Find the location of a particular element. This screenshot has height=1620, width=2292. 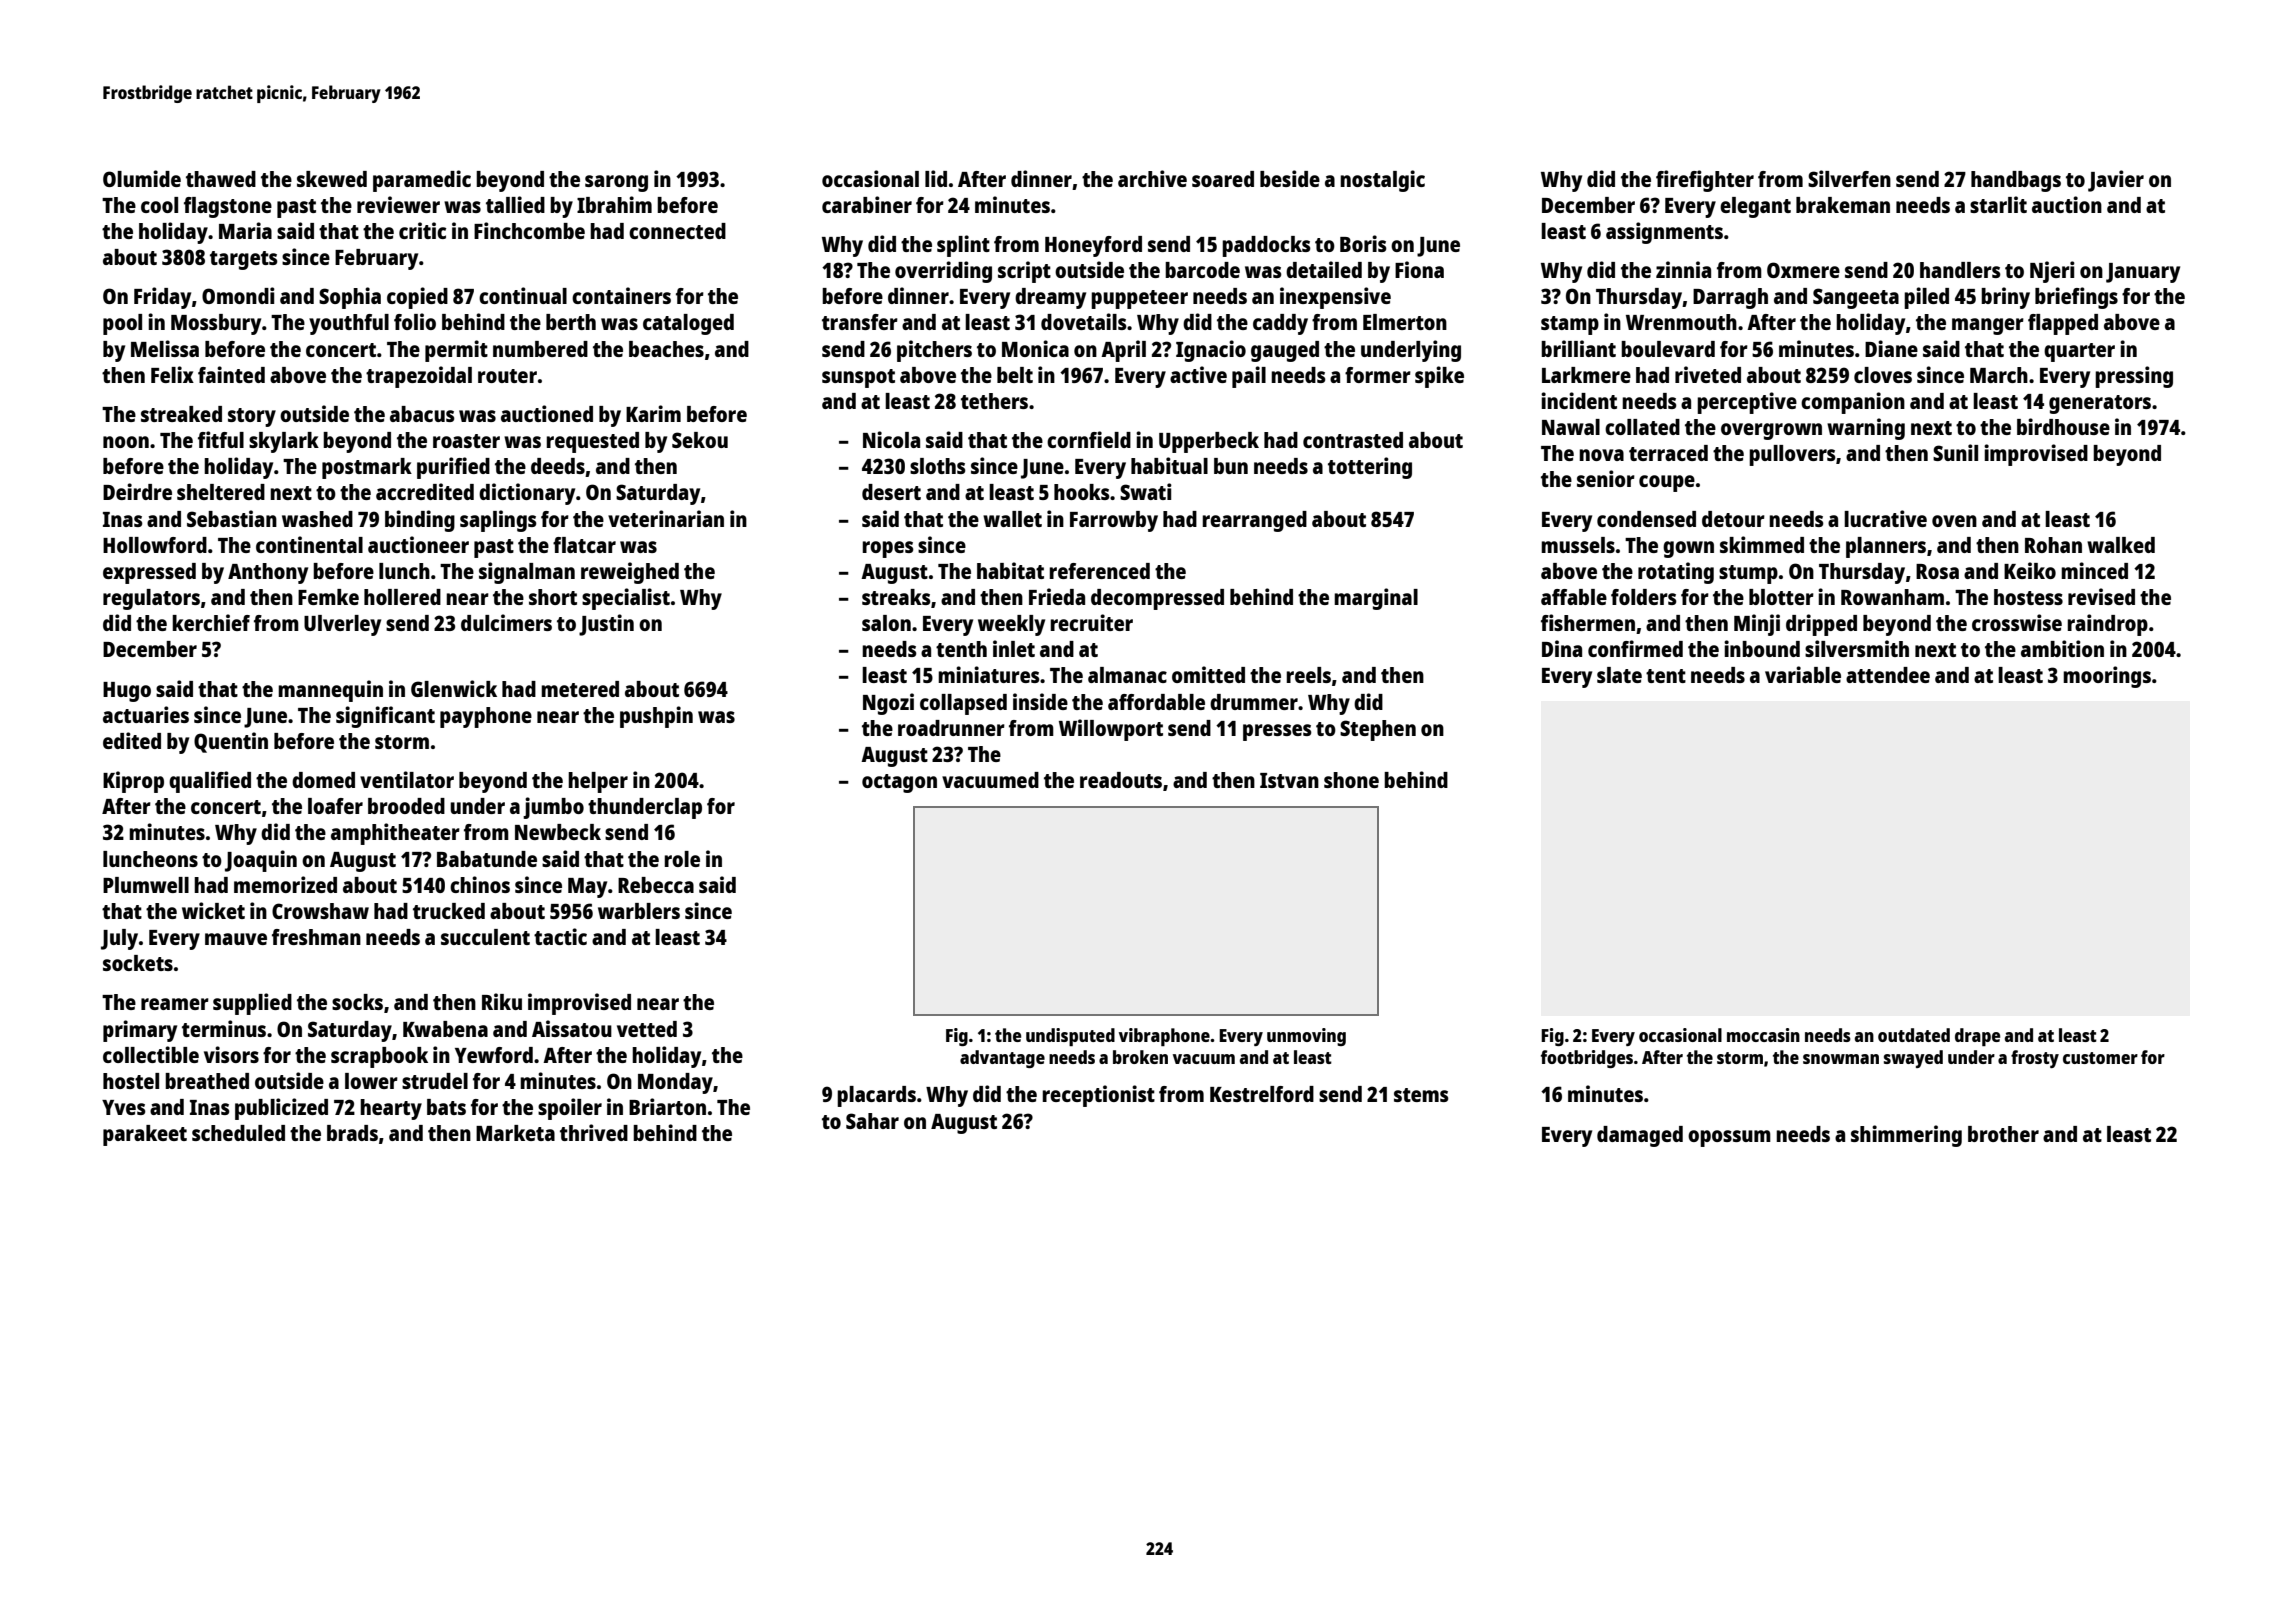

cornfield is located at coordinates (1089, 439).
